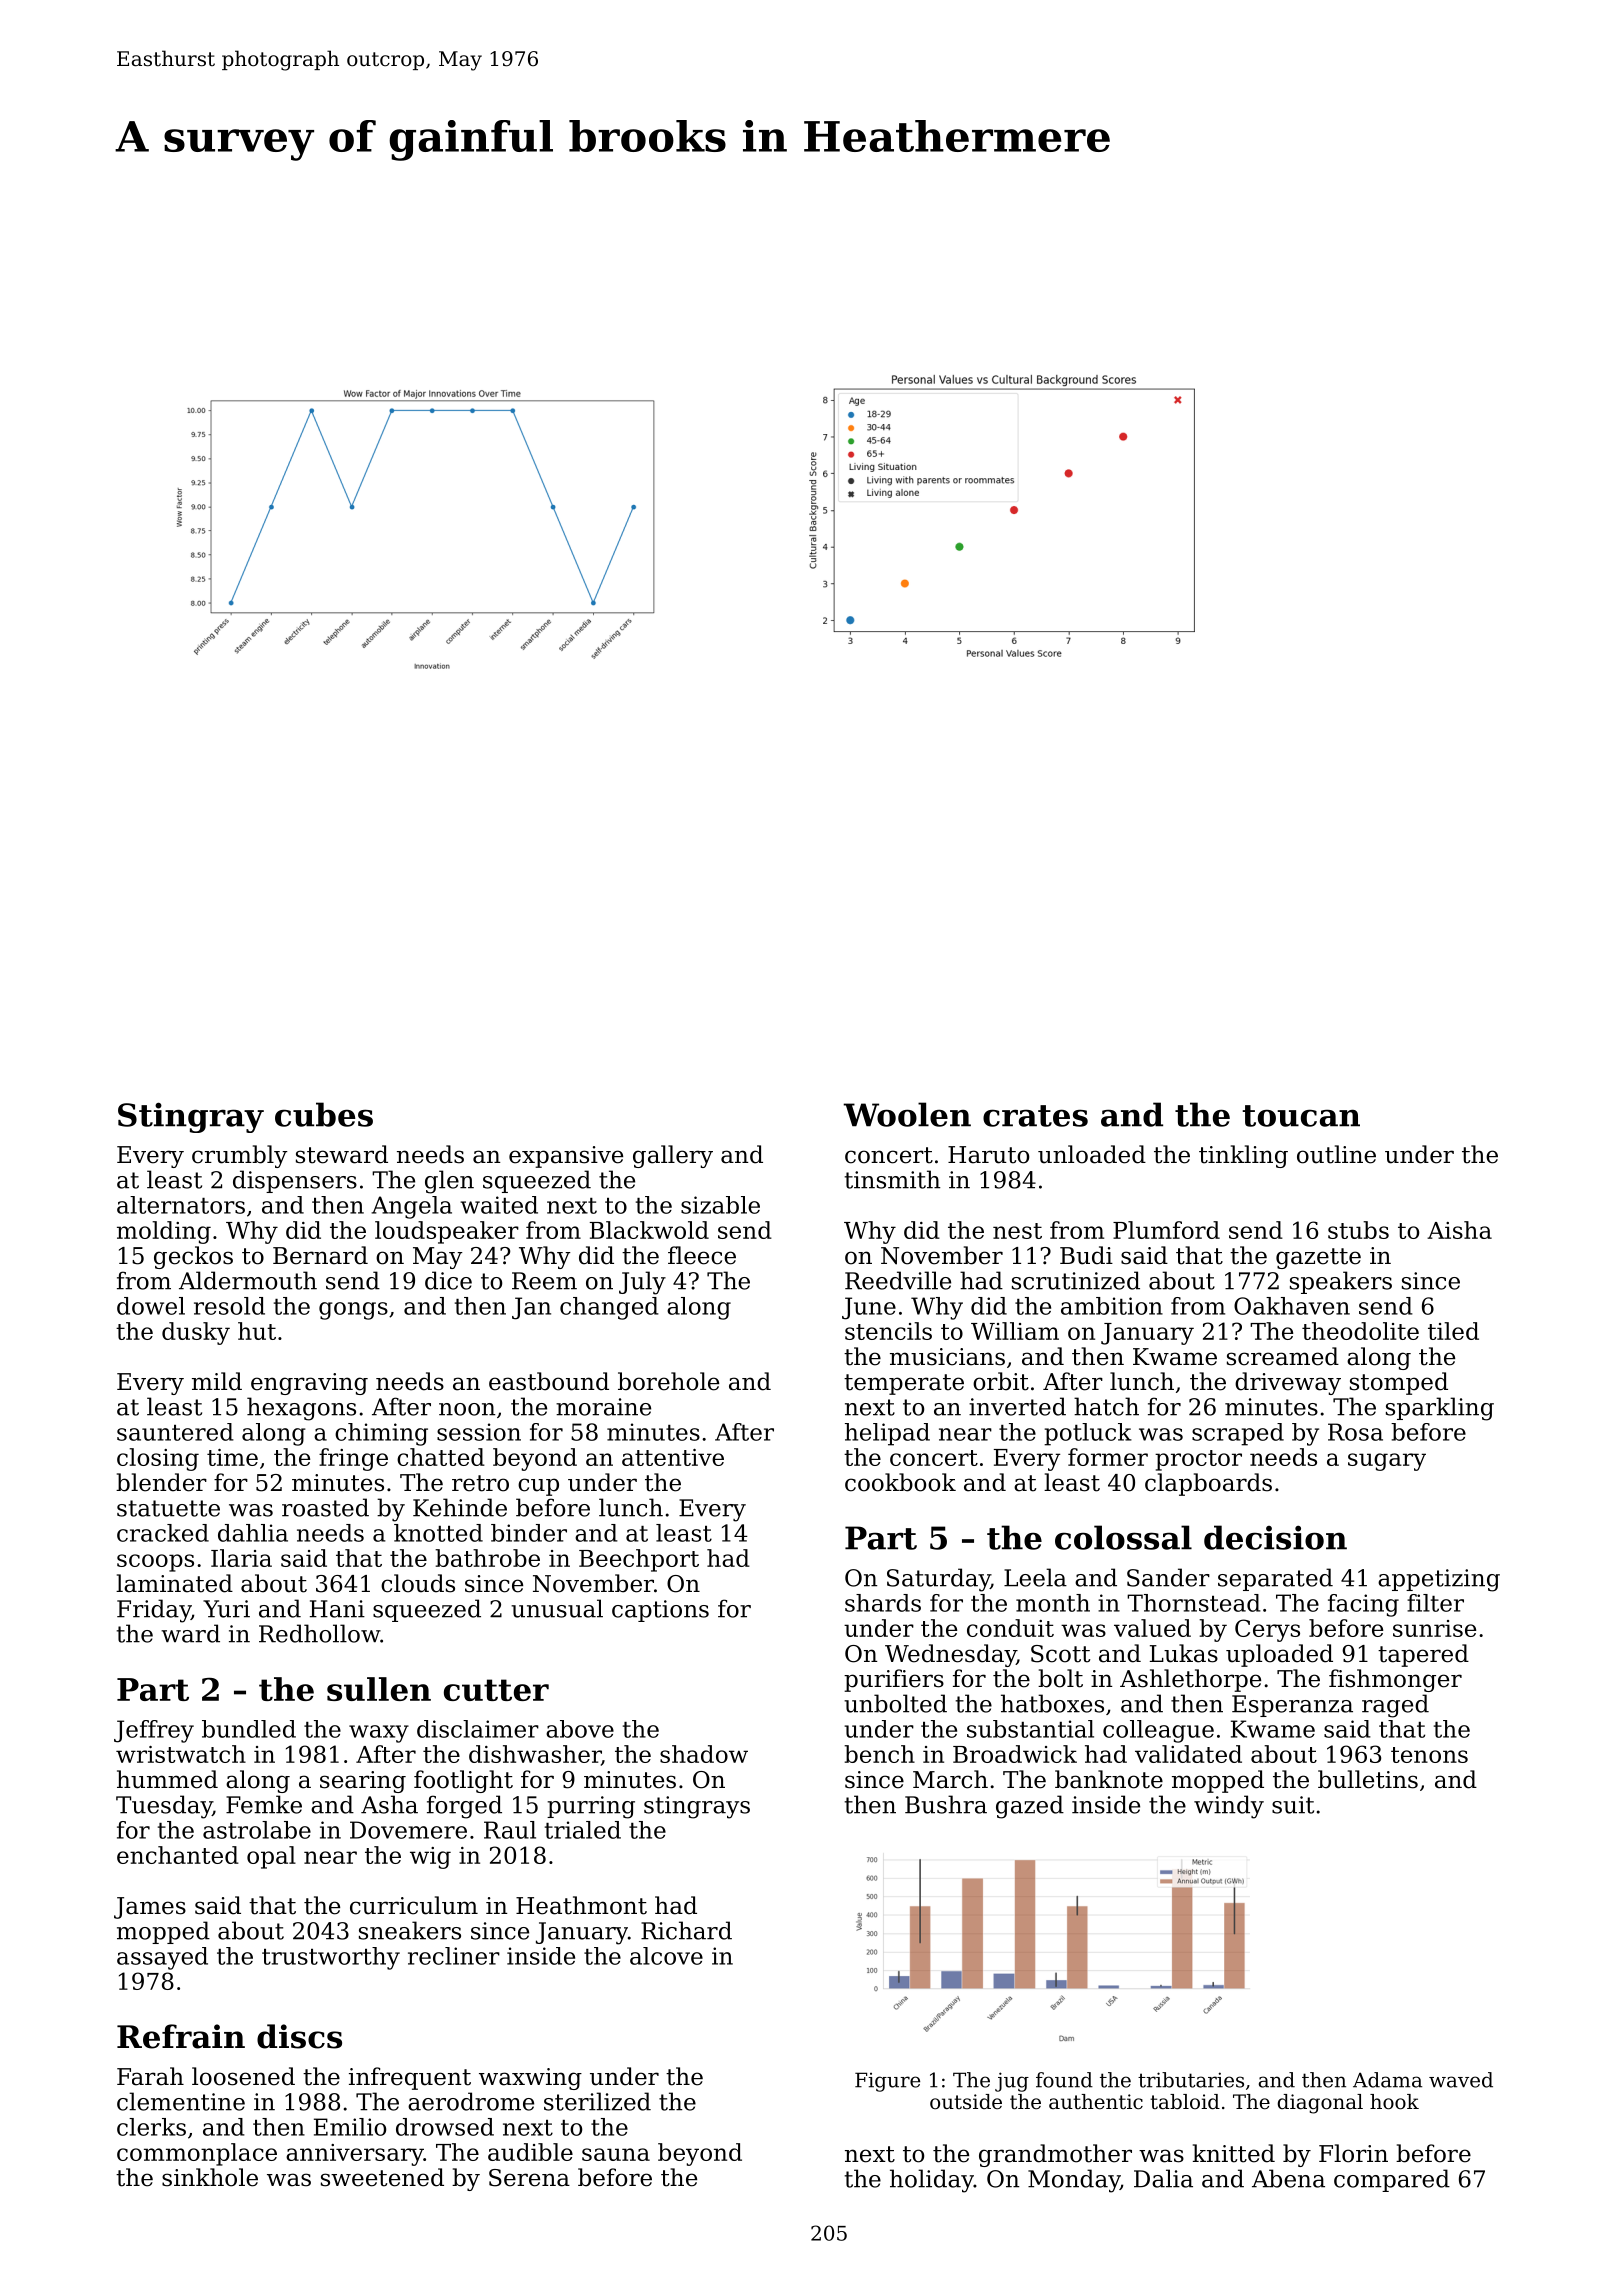  I want to click on Woolen, so click(907, 1114).
